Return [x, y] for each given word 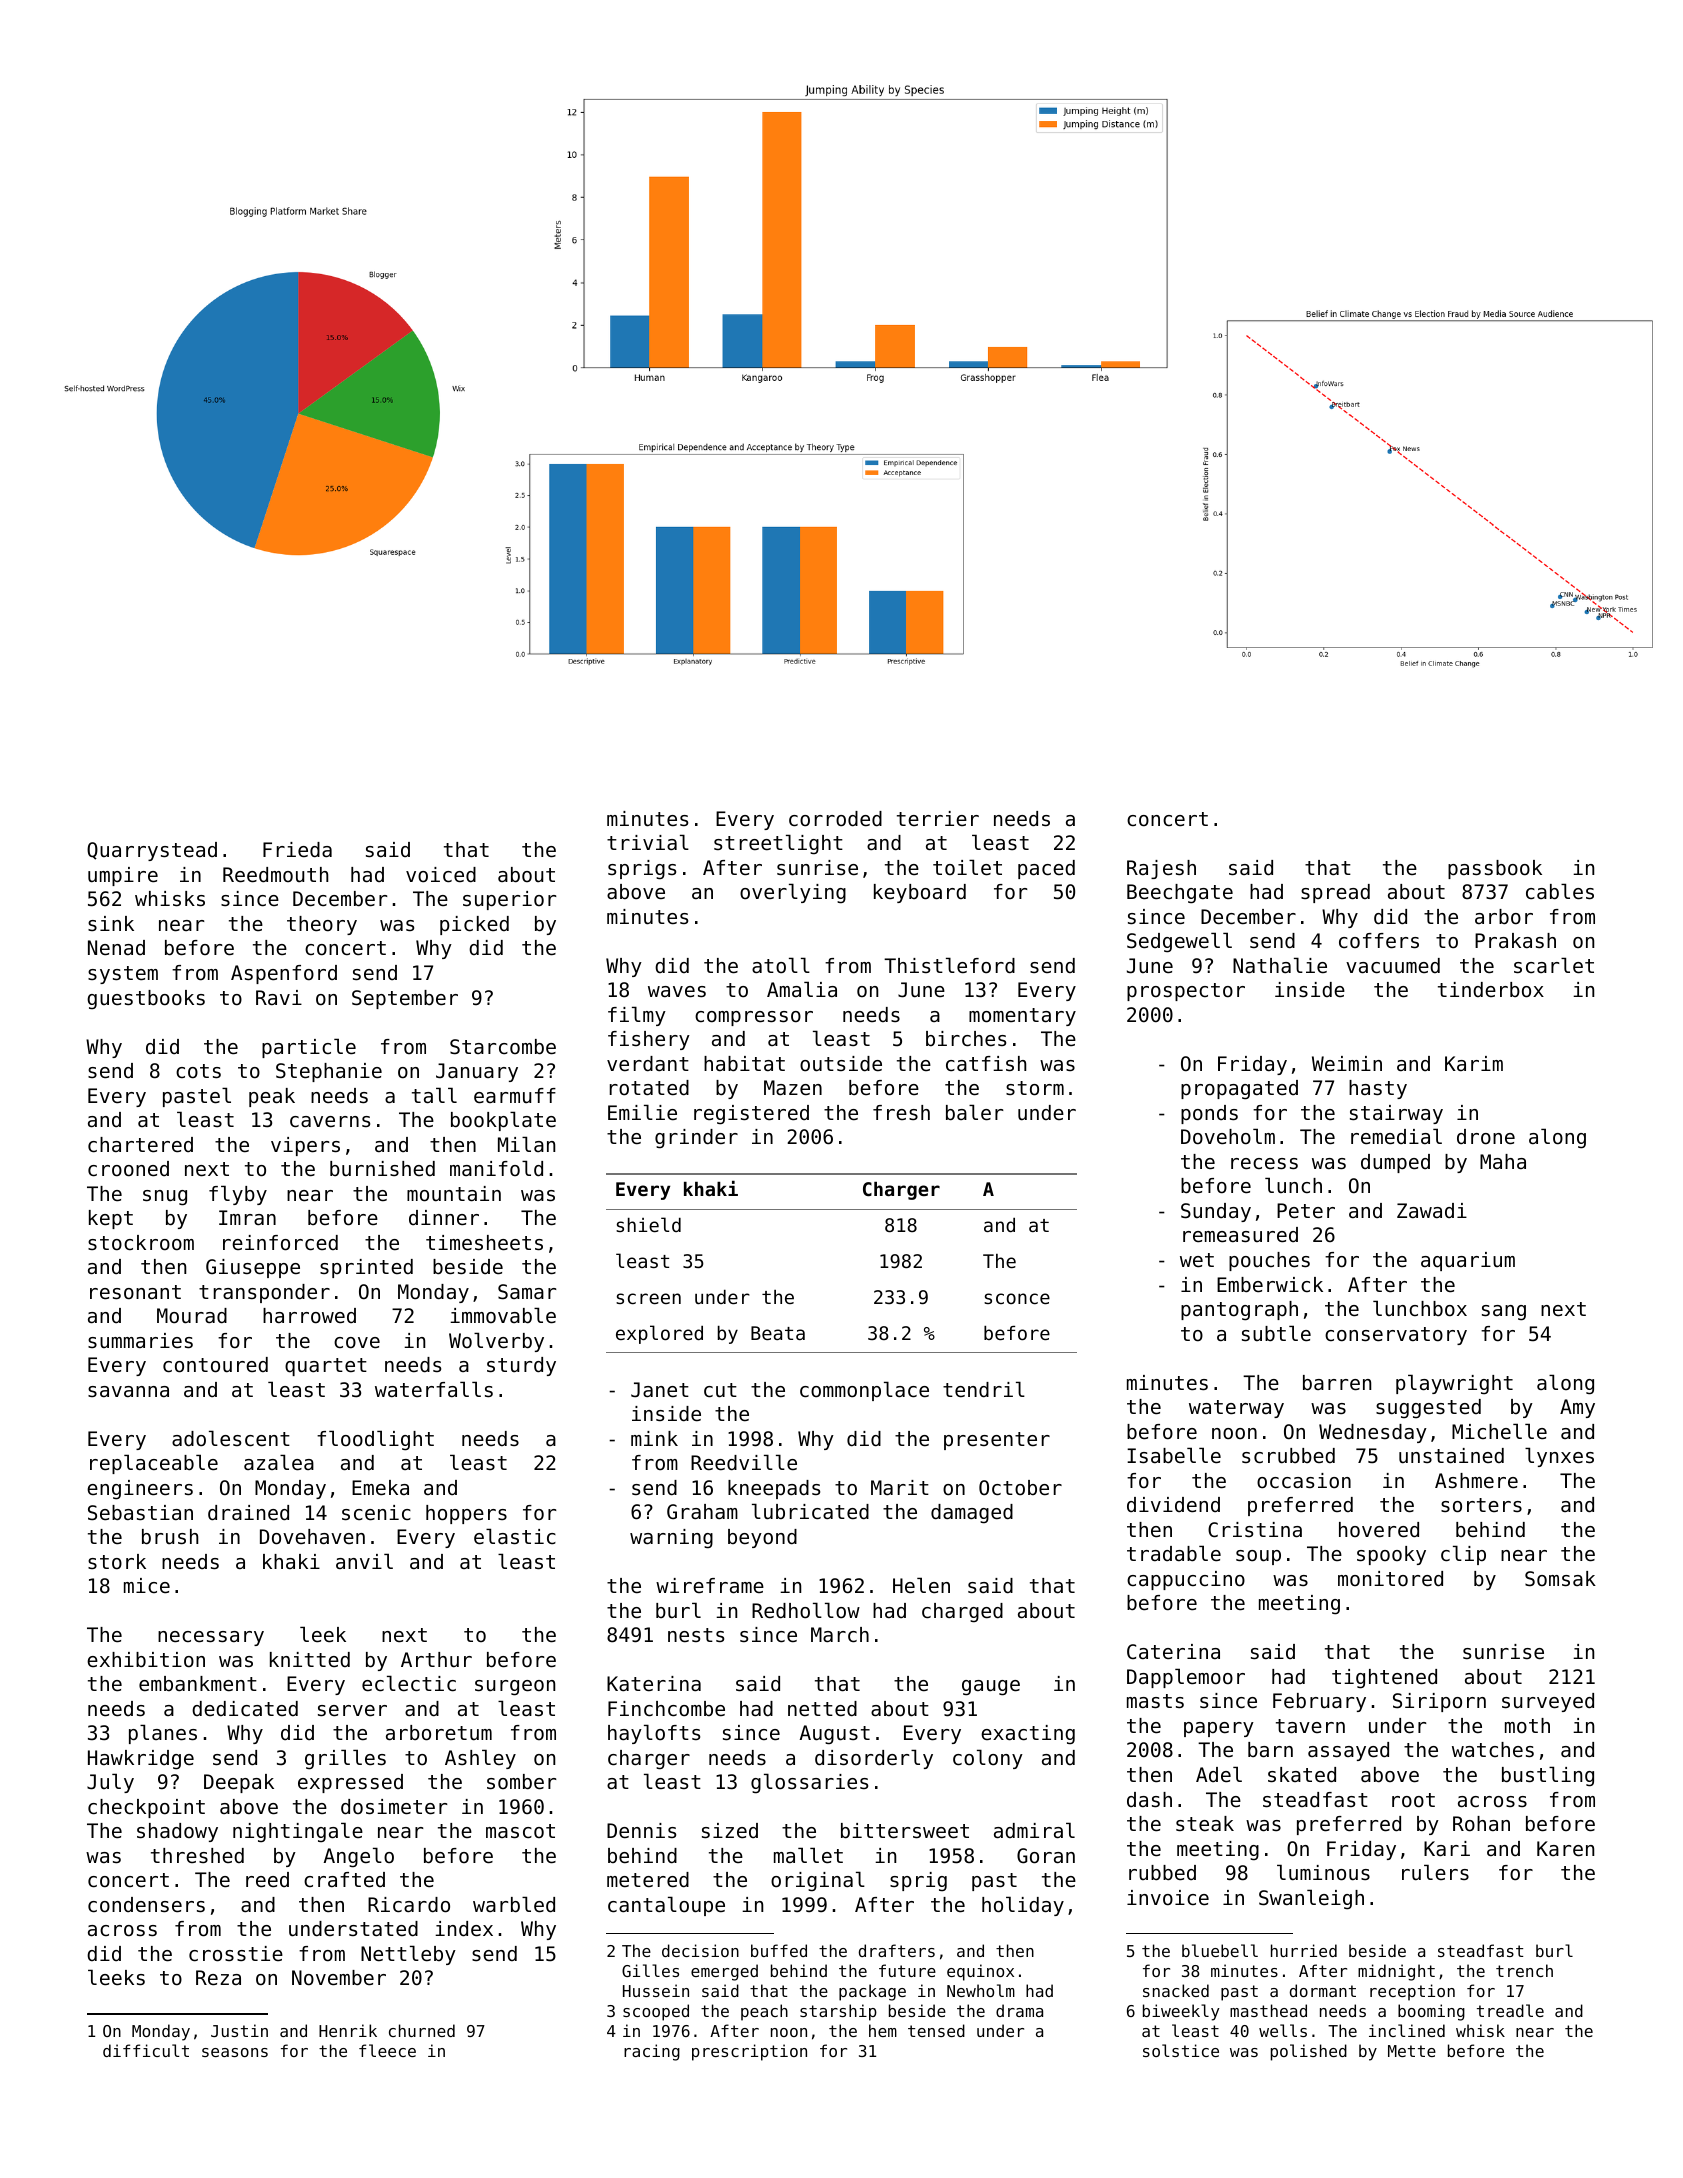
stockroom [141, 1243]
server [352, 1711]
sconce [1017, 1298]
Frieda [297, 850]
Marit [900, 1487]
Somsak [1560, 1579]
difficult [146, 2050]
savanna [128, 1391]
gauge [991, 1688]
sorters [1481, 1505]
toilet [967, 867]
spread [1335, 893]
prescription [749, 2052]
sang [1504, 1313]
